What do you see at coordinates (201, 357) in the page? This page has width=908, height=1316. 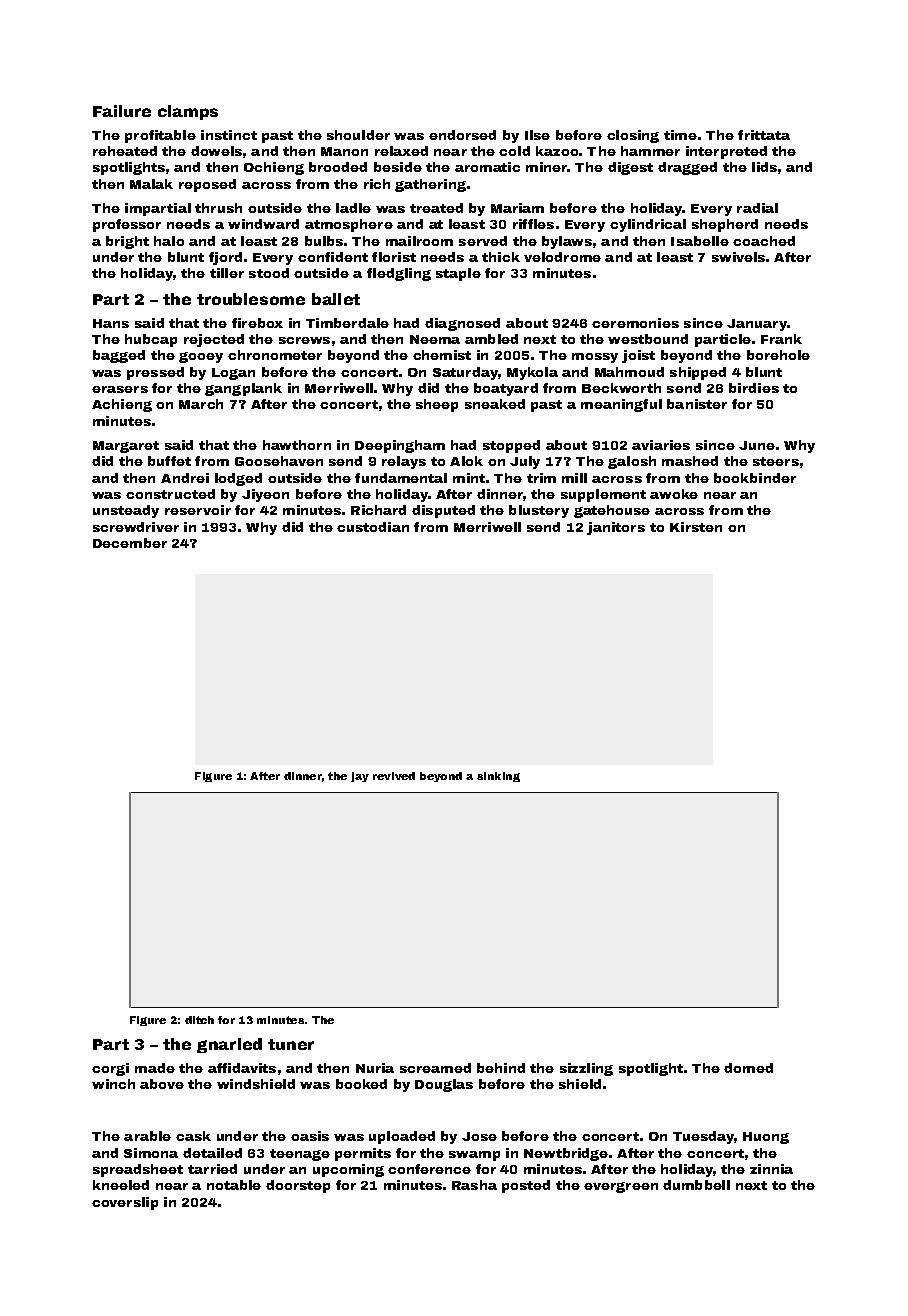 I see `gooey` at bounding box center [201, 357].
